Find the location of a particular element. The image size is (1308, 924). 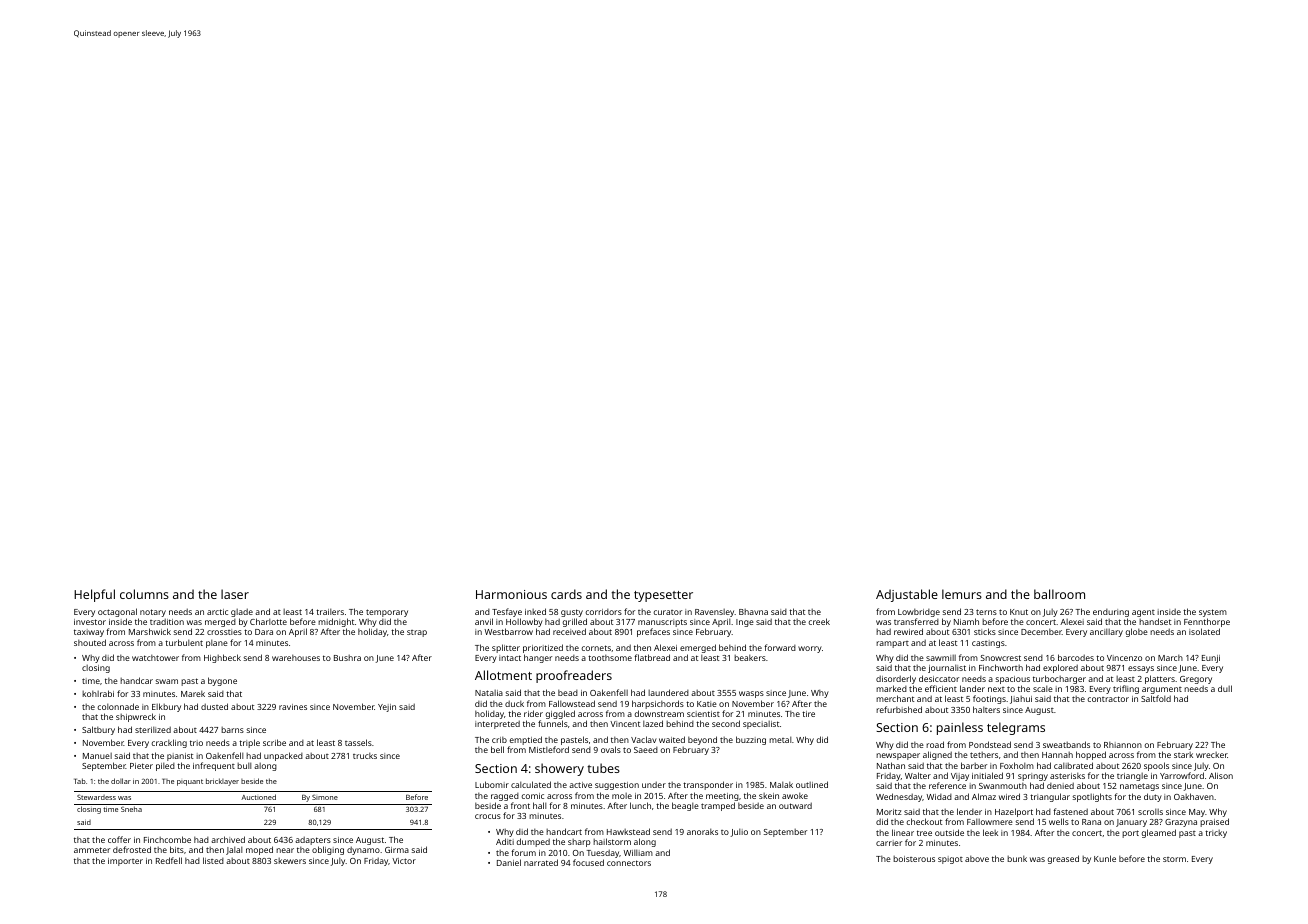

wasps is located at coordinates (751, 694).
